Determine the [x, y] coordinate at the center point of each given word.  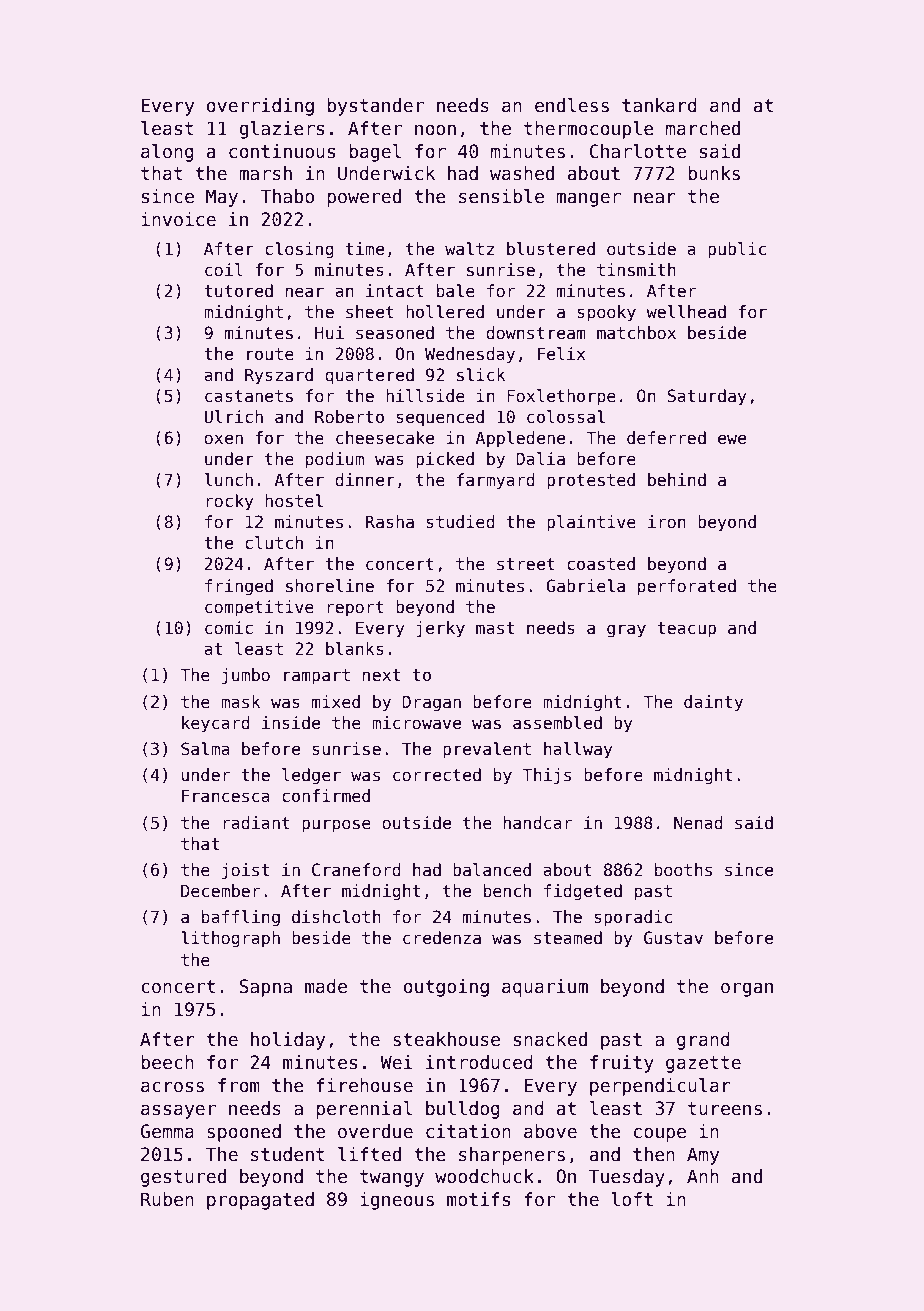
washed [522, 173]
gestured [183, 1178]
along [167, 153]
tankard [659, 105]
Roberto [349, 417]
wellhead [686, 312]
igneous [397, 1201]
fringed [239, 587]
